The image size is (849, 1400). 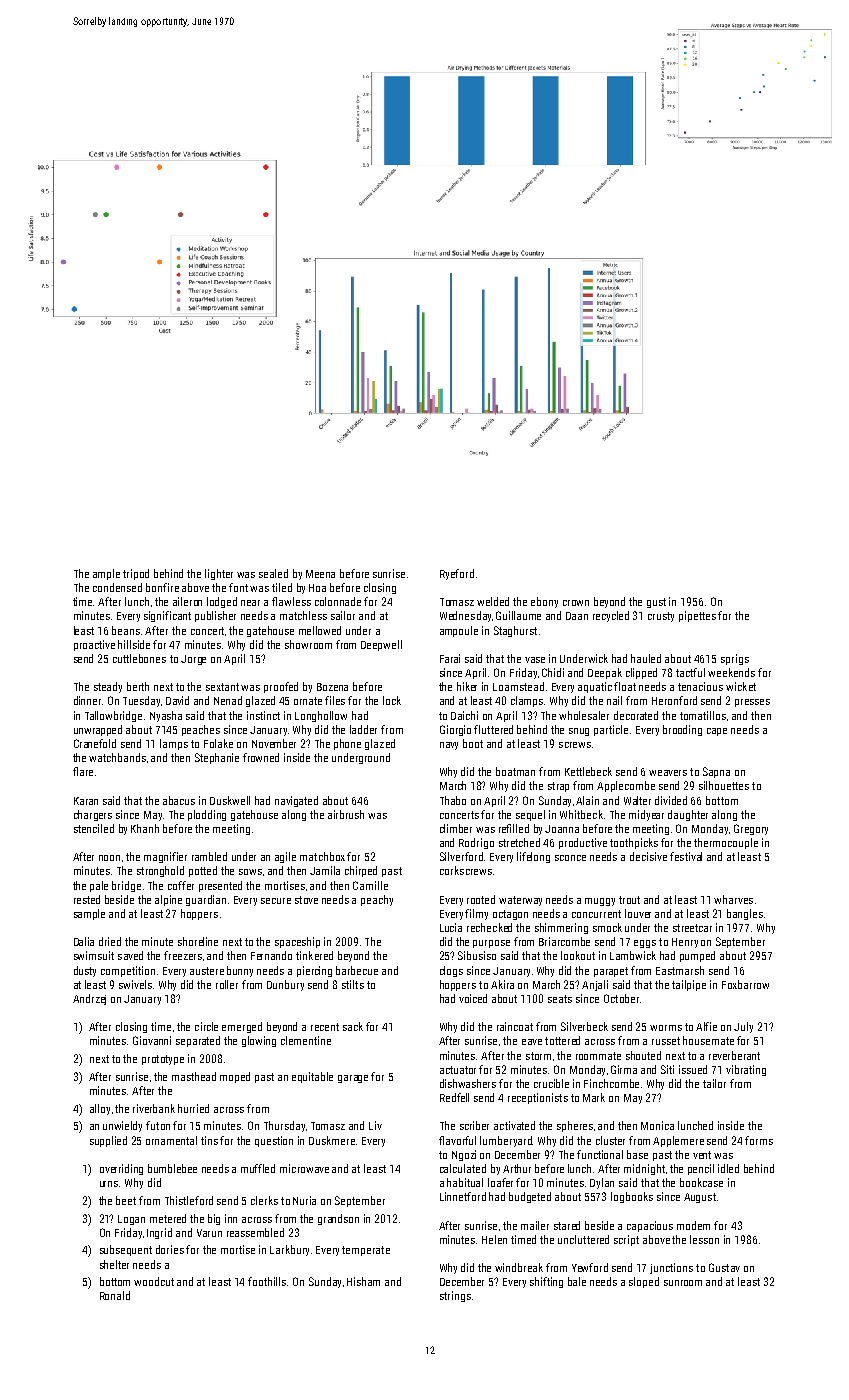 What do you see at coordinates (267, 1281) in the screenshot?
I see `foothills` at bounding box center [267, 1281].
